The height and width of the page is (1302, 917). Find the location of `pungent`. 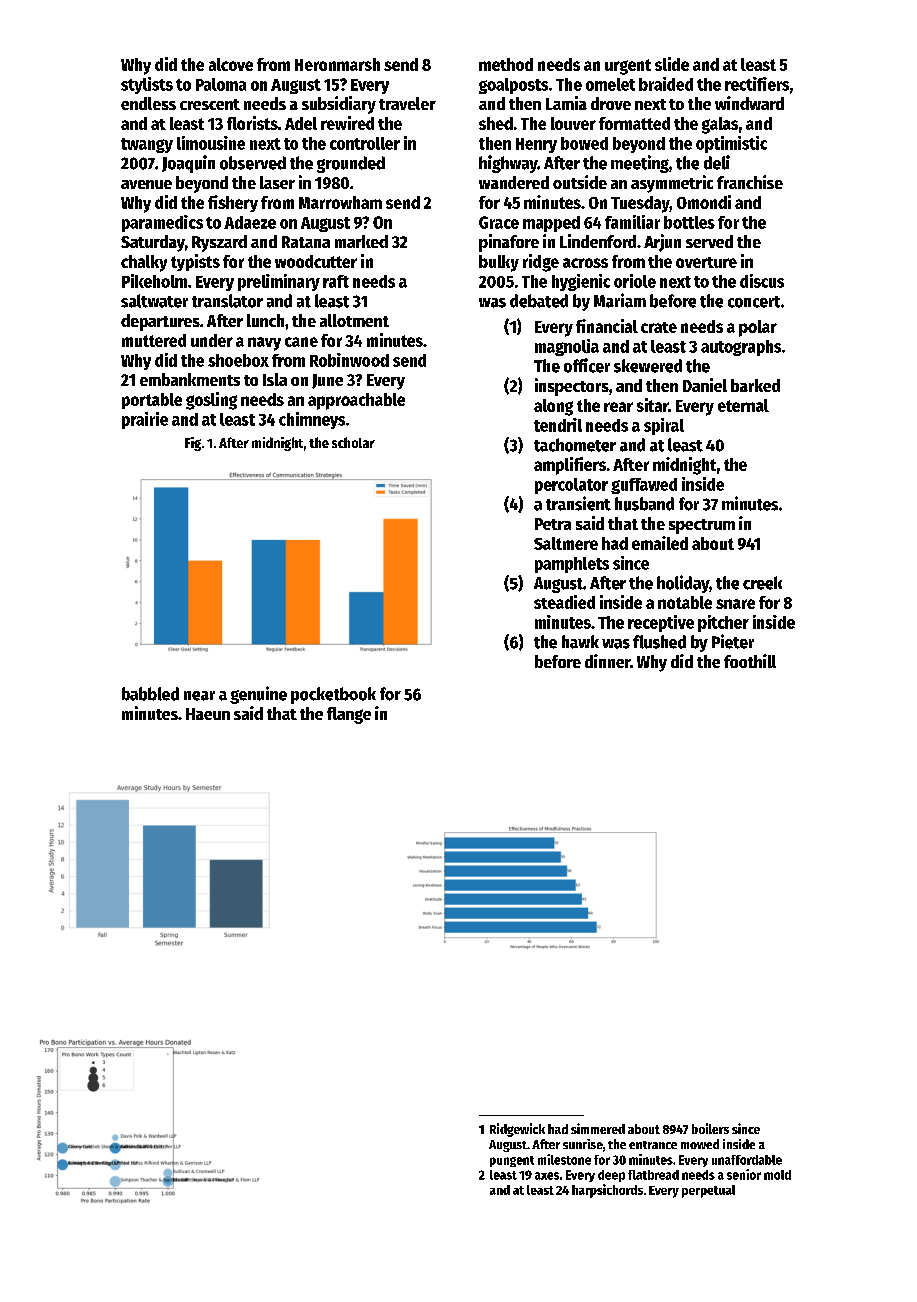

pungent is located at coordinates (512, 1161).
